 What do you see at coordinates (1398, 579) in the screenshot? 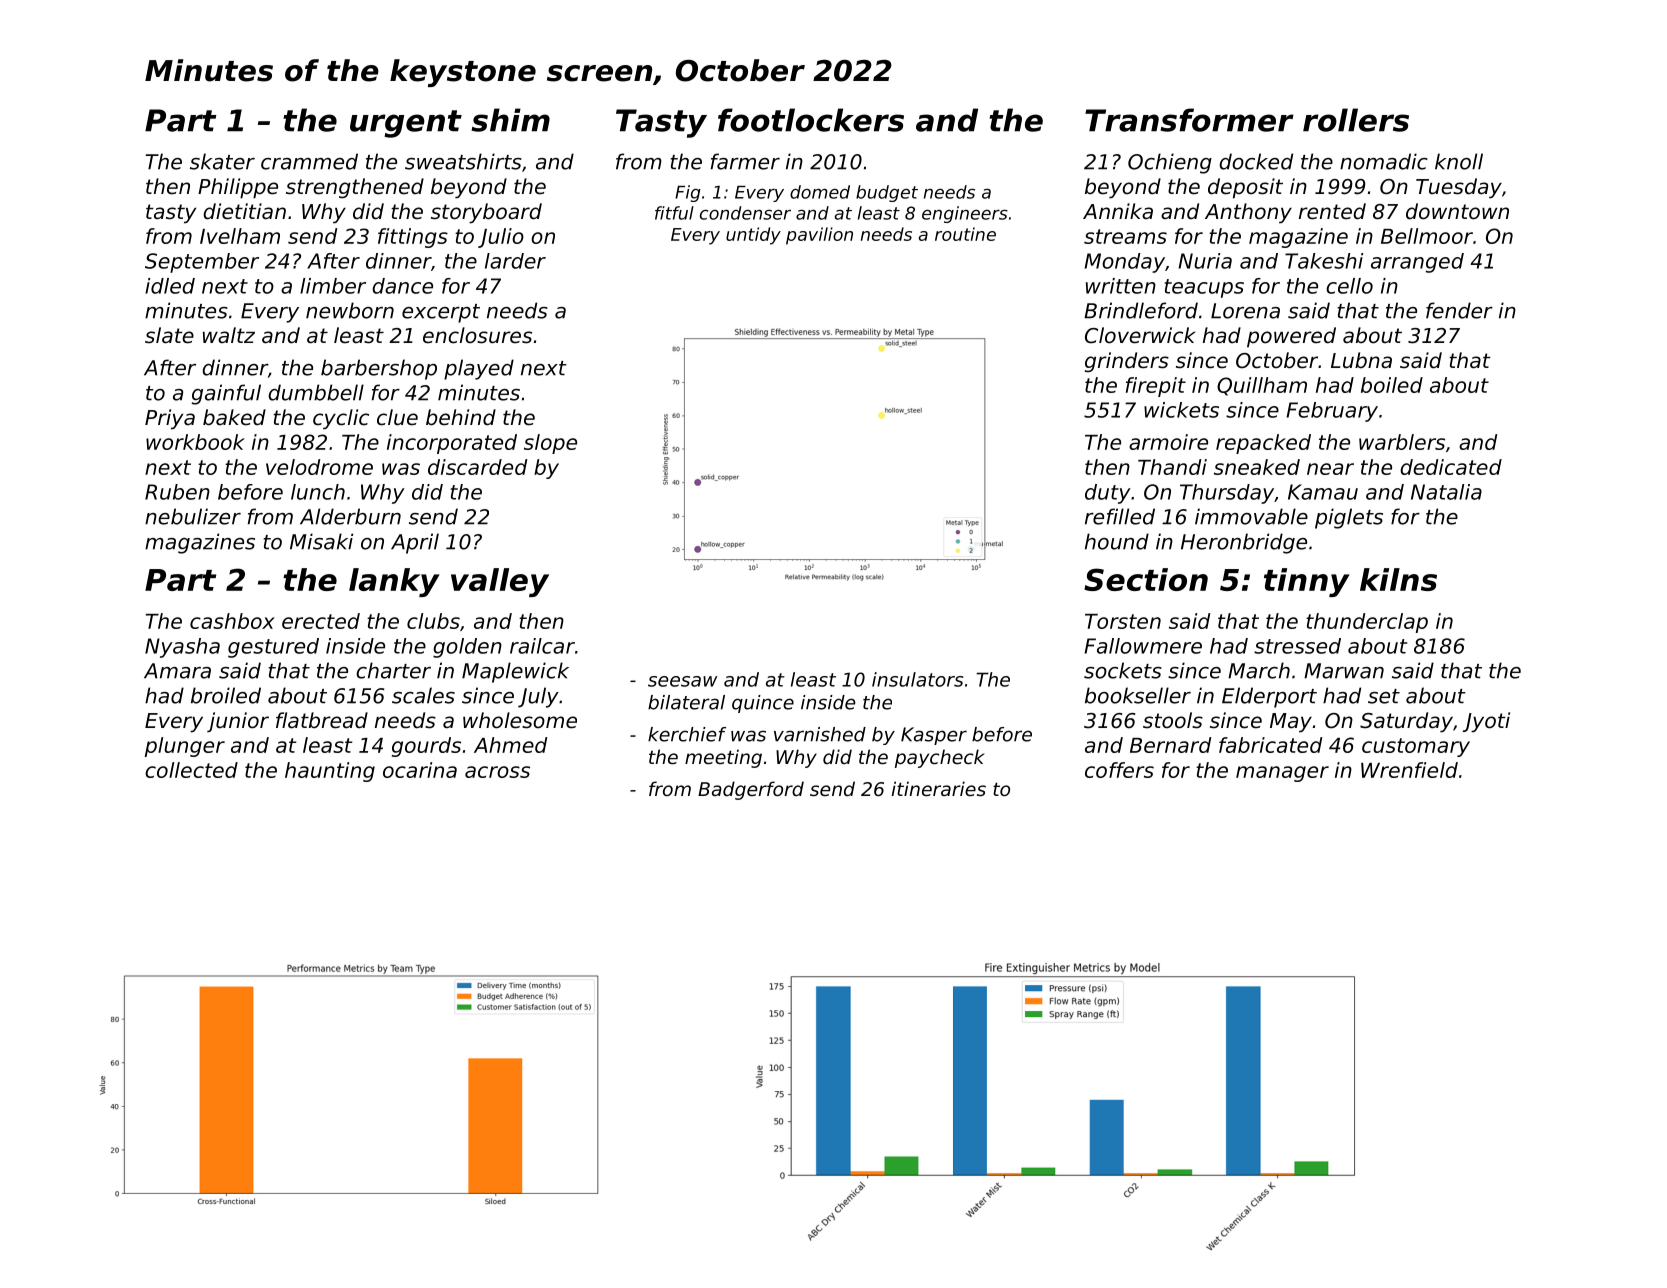
I see `kilns` at bounding box center [1398, 579].
